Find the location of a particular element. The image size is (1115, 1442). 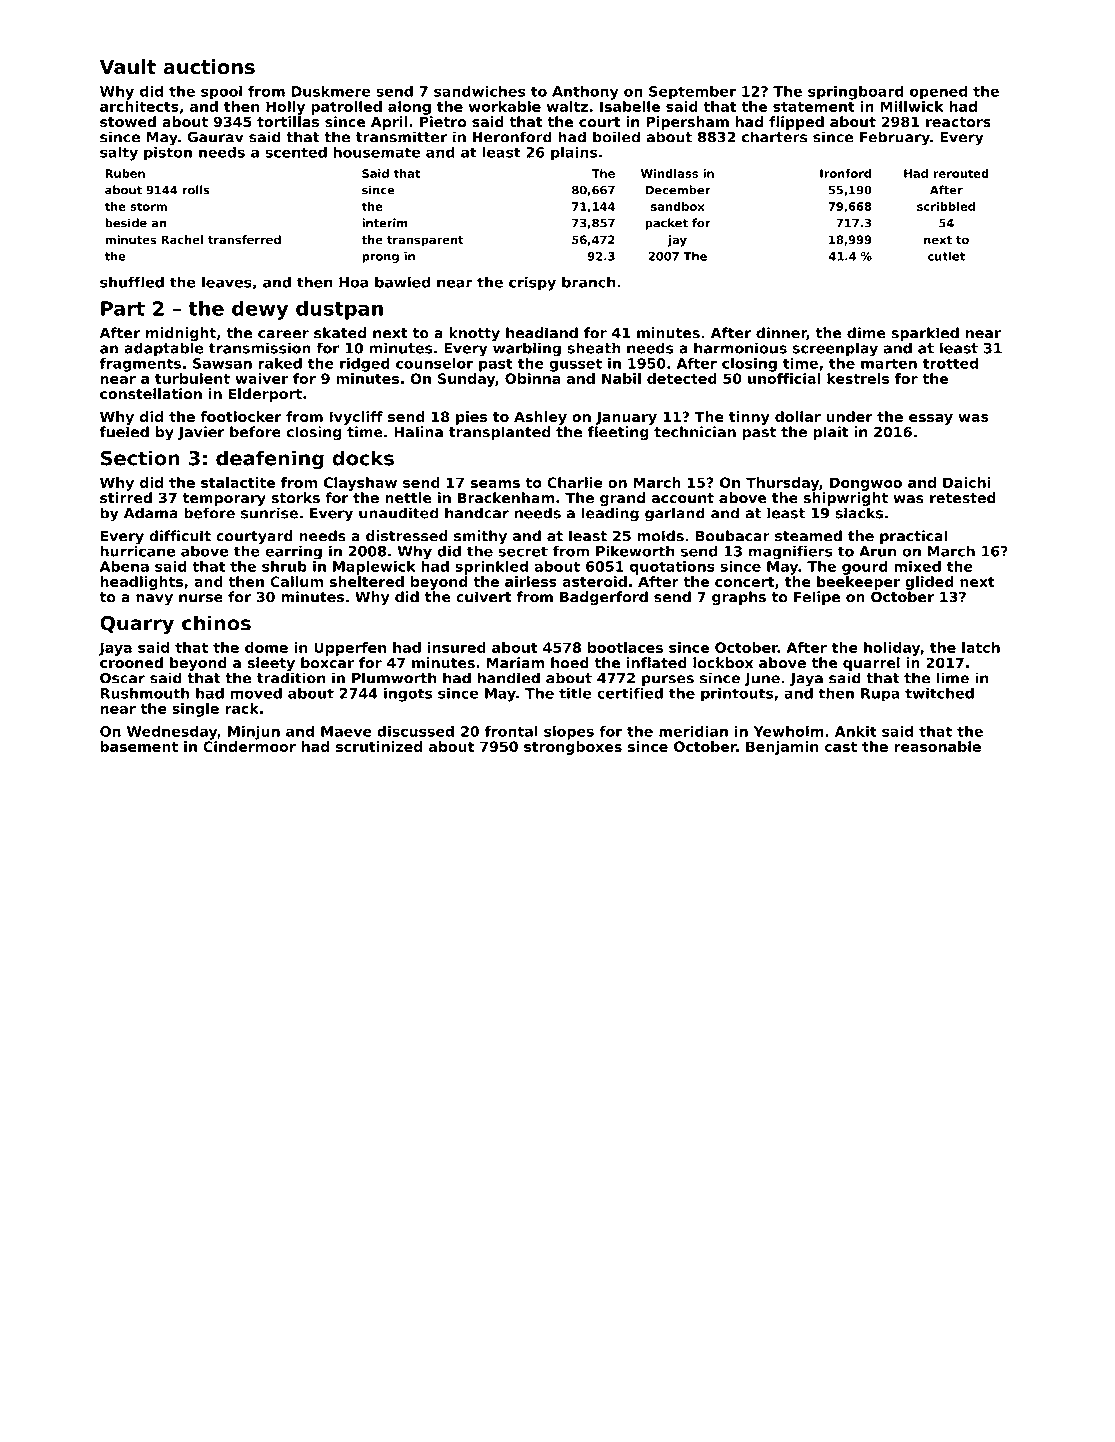

Cindermoor is located at coordinates (249, 746).
